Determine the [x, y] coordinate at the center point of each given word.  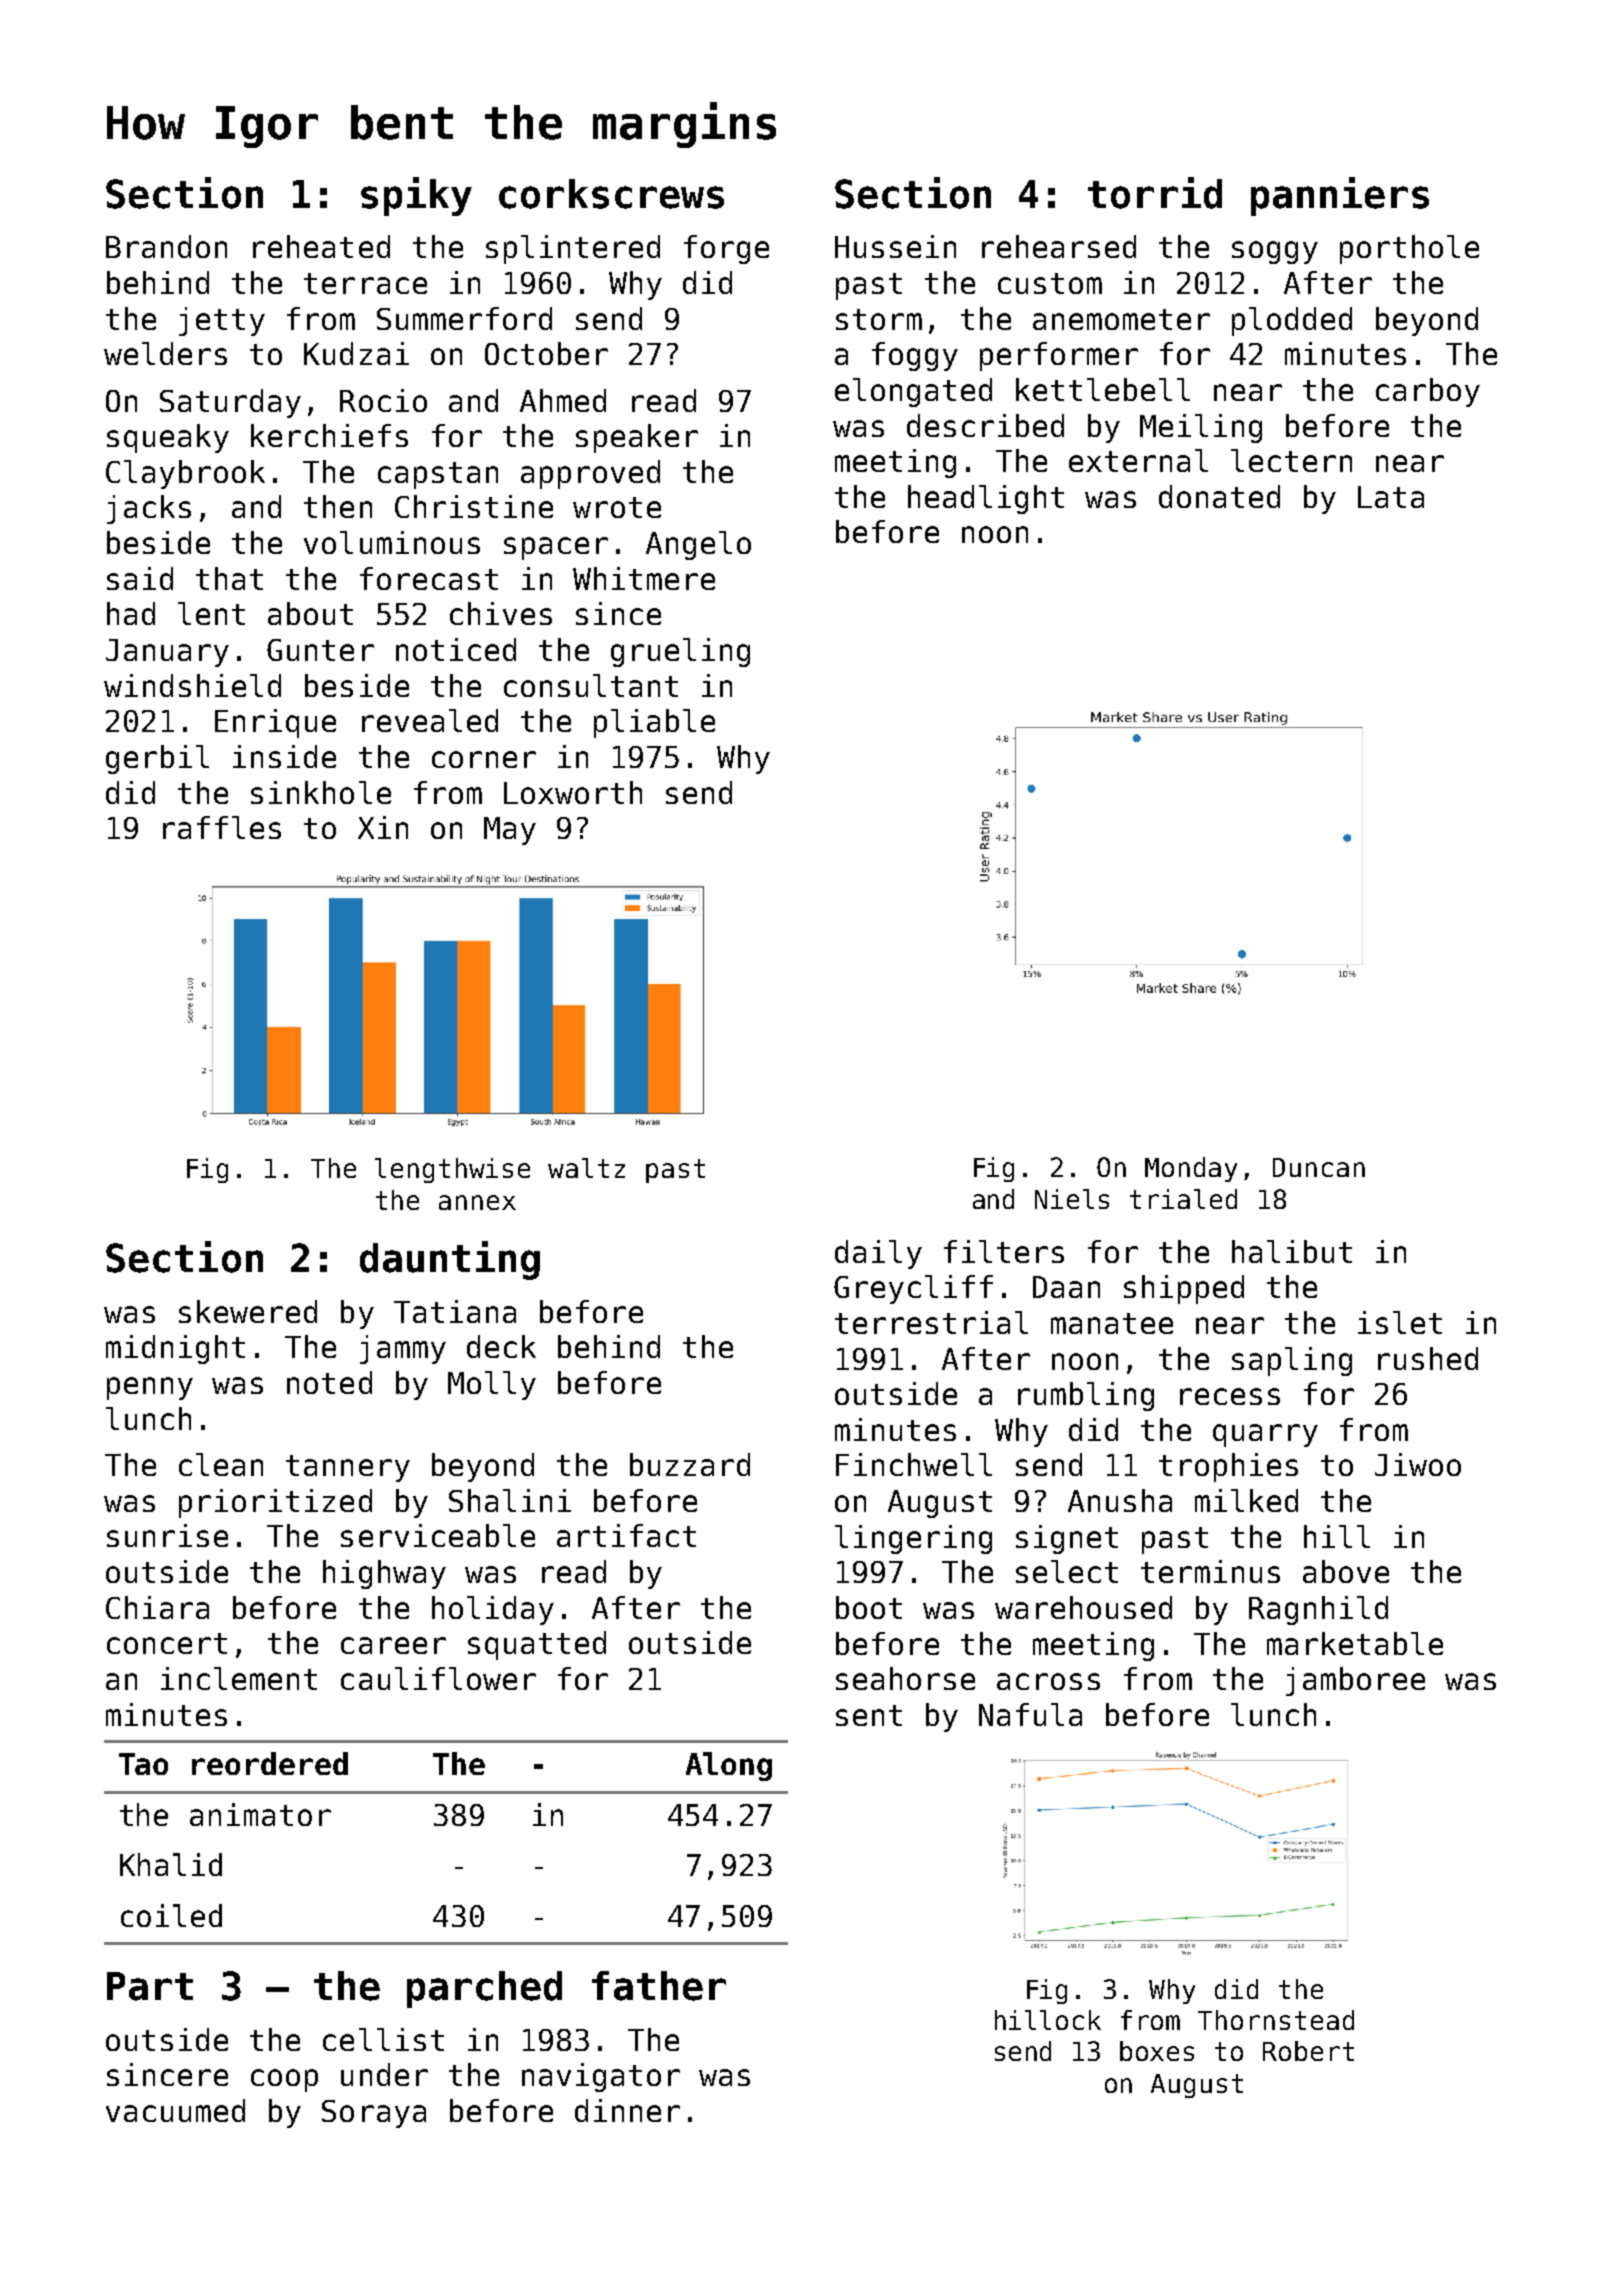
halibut [1292, 1251]
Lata [1391, 497]
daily [878, 1254]
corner [484, 759]
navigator [601, 2077]
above [1346, 1571]
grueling [680, 652]
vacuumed [175, 2110]
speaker [637, 438]
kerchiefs [329, 435]
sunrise [167, 1535]
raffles [222, 827]
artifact [626, 1535]
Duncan [1319, 1167]
